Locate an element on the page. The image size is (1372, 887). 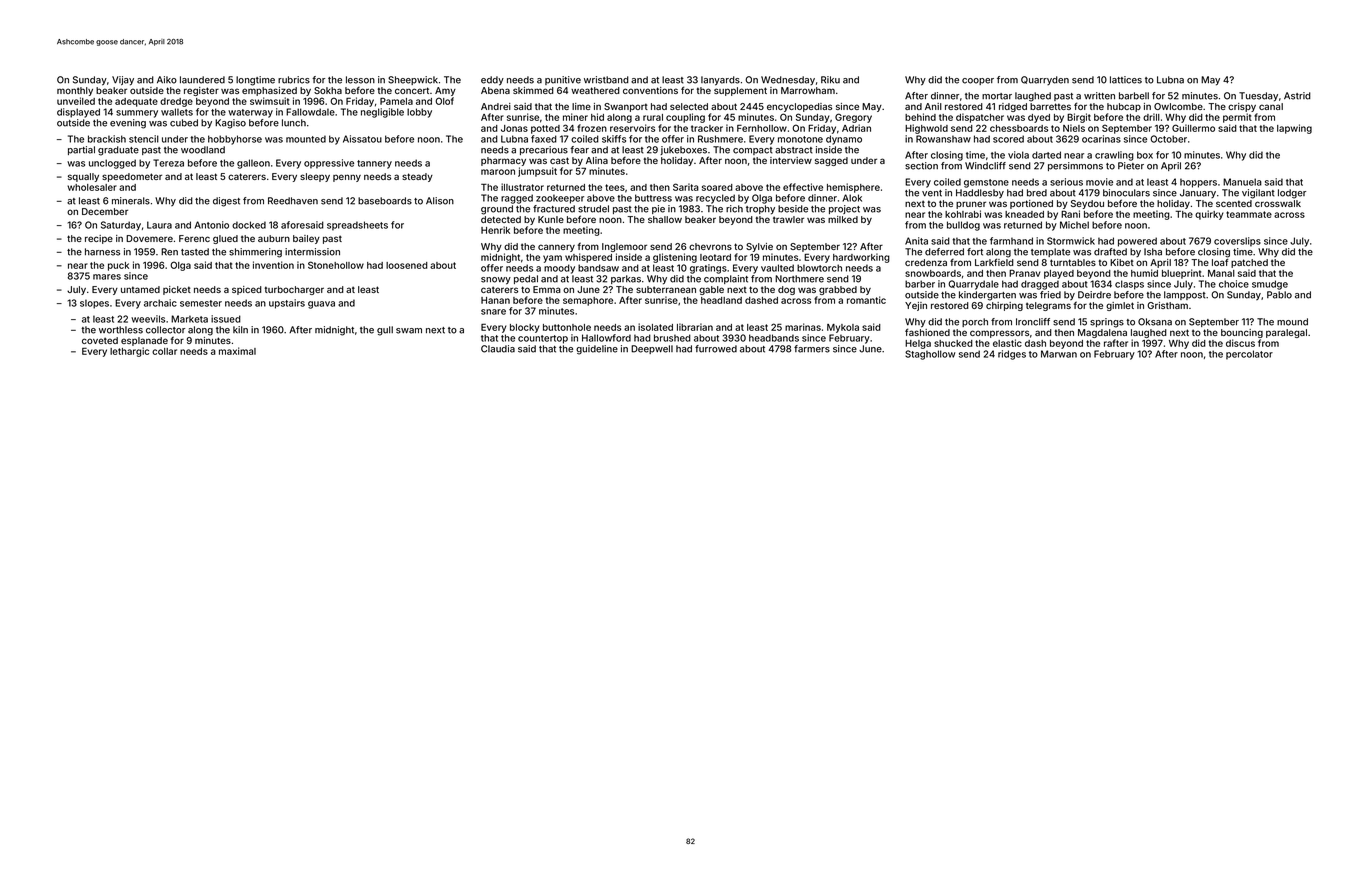
maximal is located at coordinates (237, 351).
